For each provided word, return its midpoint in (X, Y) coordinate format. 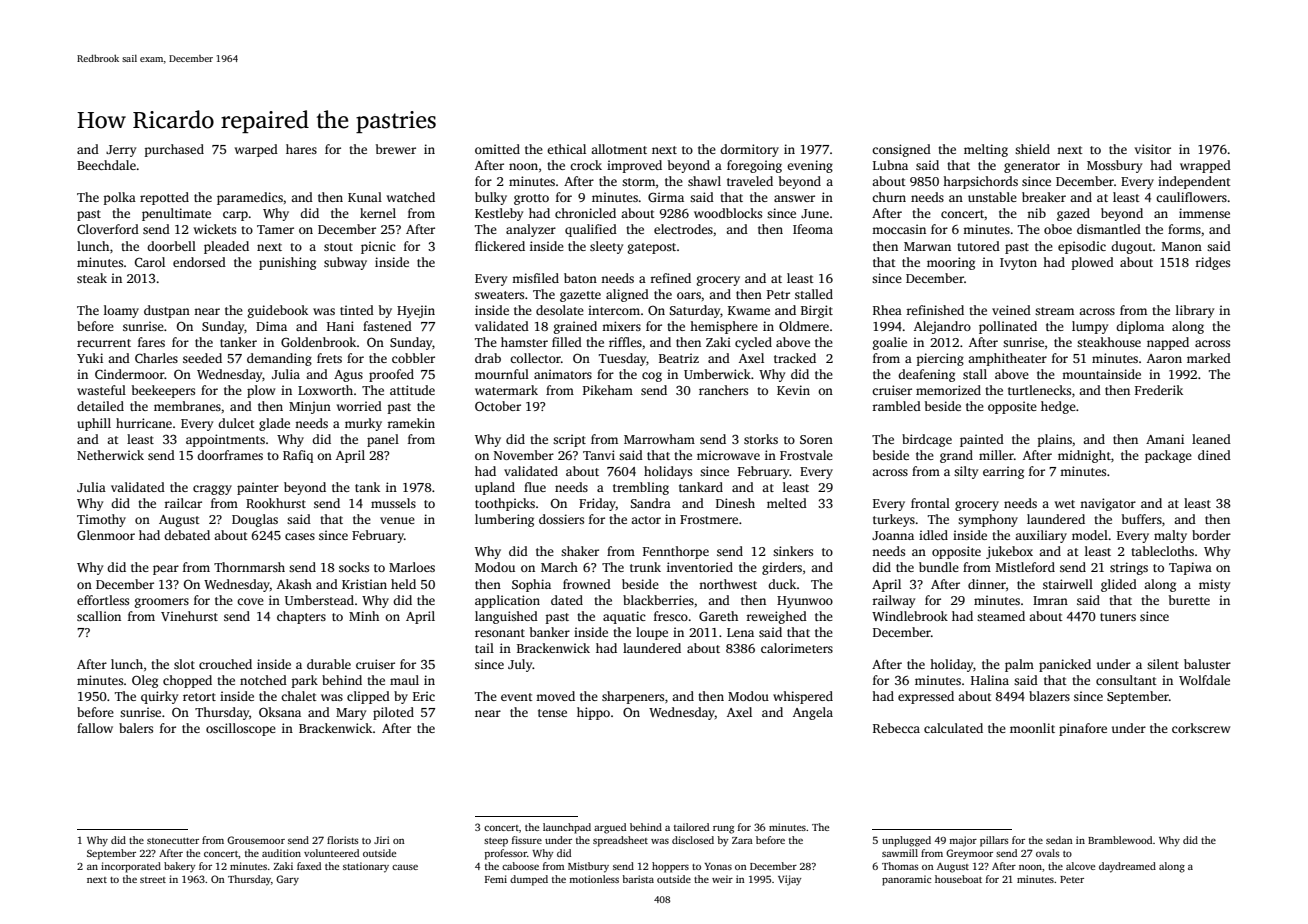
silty (966, 472)
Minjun (310, 407)
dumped (529, 880)
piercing (940, 359)
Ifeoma (813, 229)
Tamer (275, 229)
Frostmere (709, 519)
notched (263, 680)
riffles (625, 342)
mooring (951, 263)
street (153, 880)
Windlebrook (910, 616)
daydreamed (1127, 867)
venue (397, 520)
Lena (740, 632)
